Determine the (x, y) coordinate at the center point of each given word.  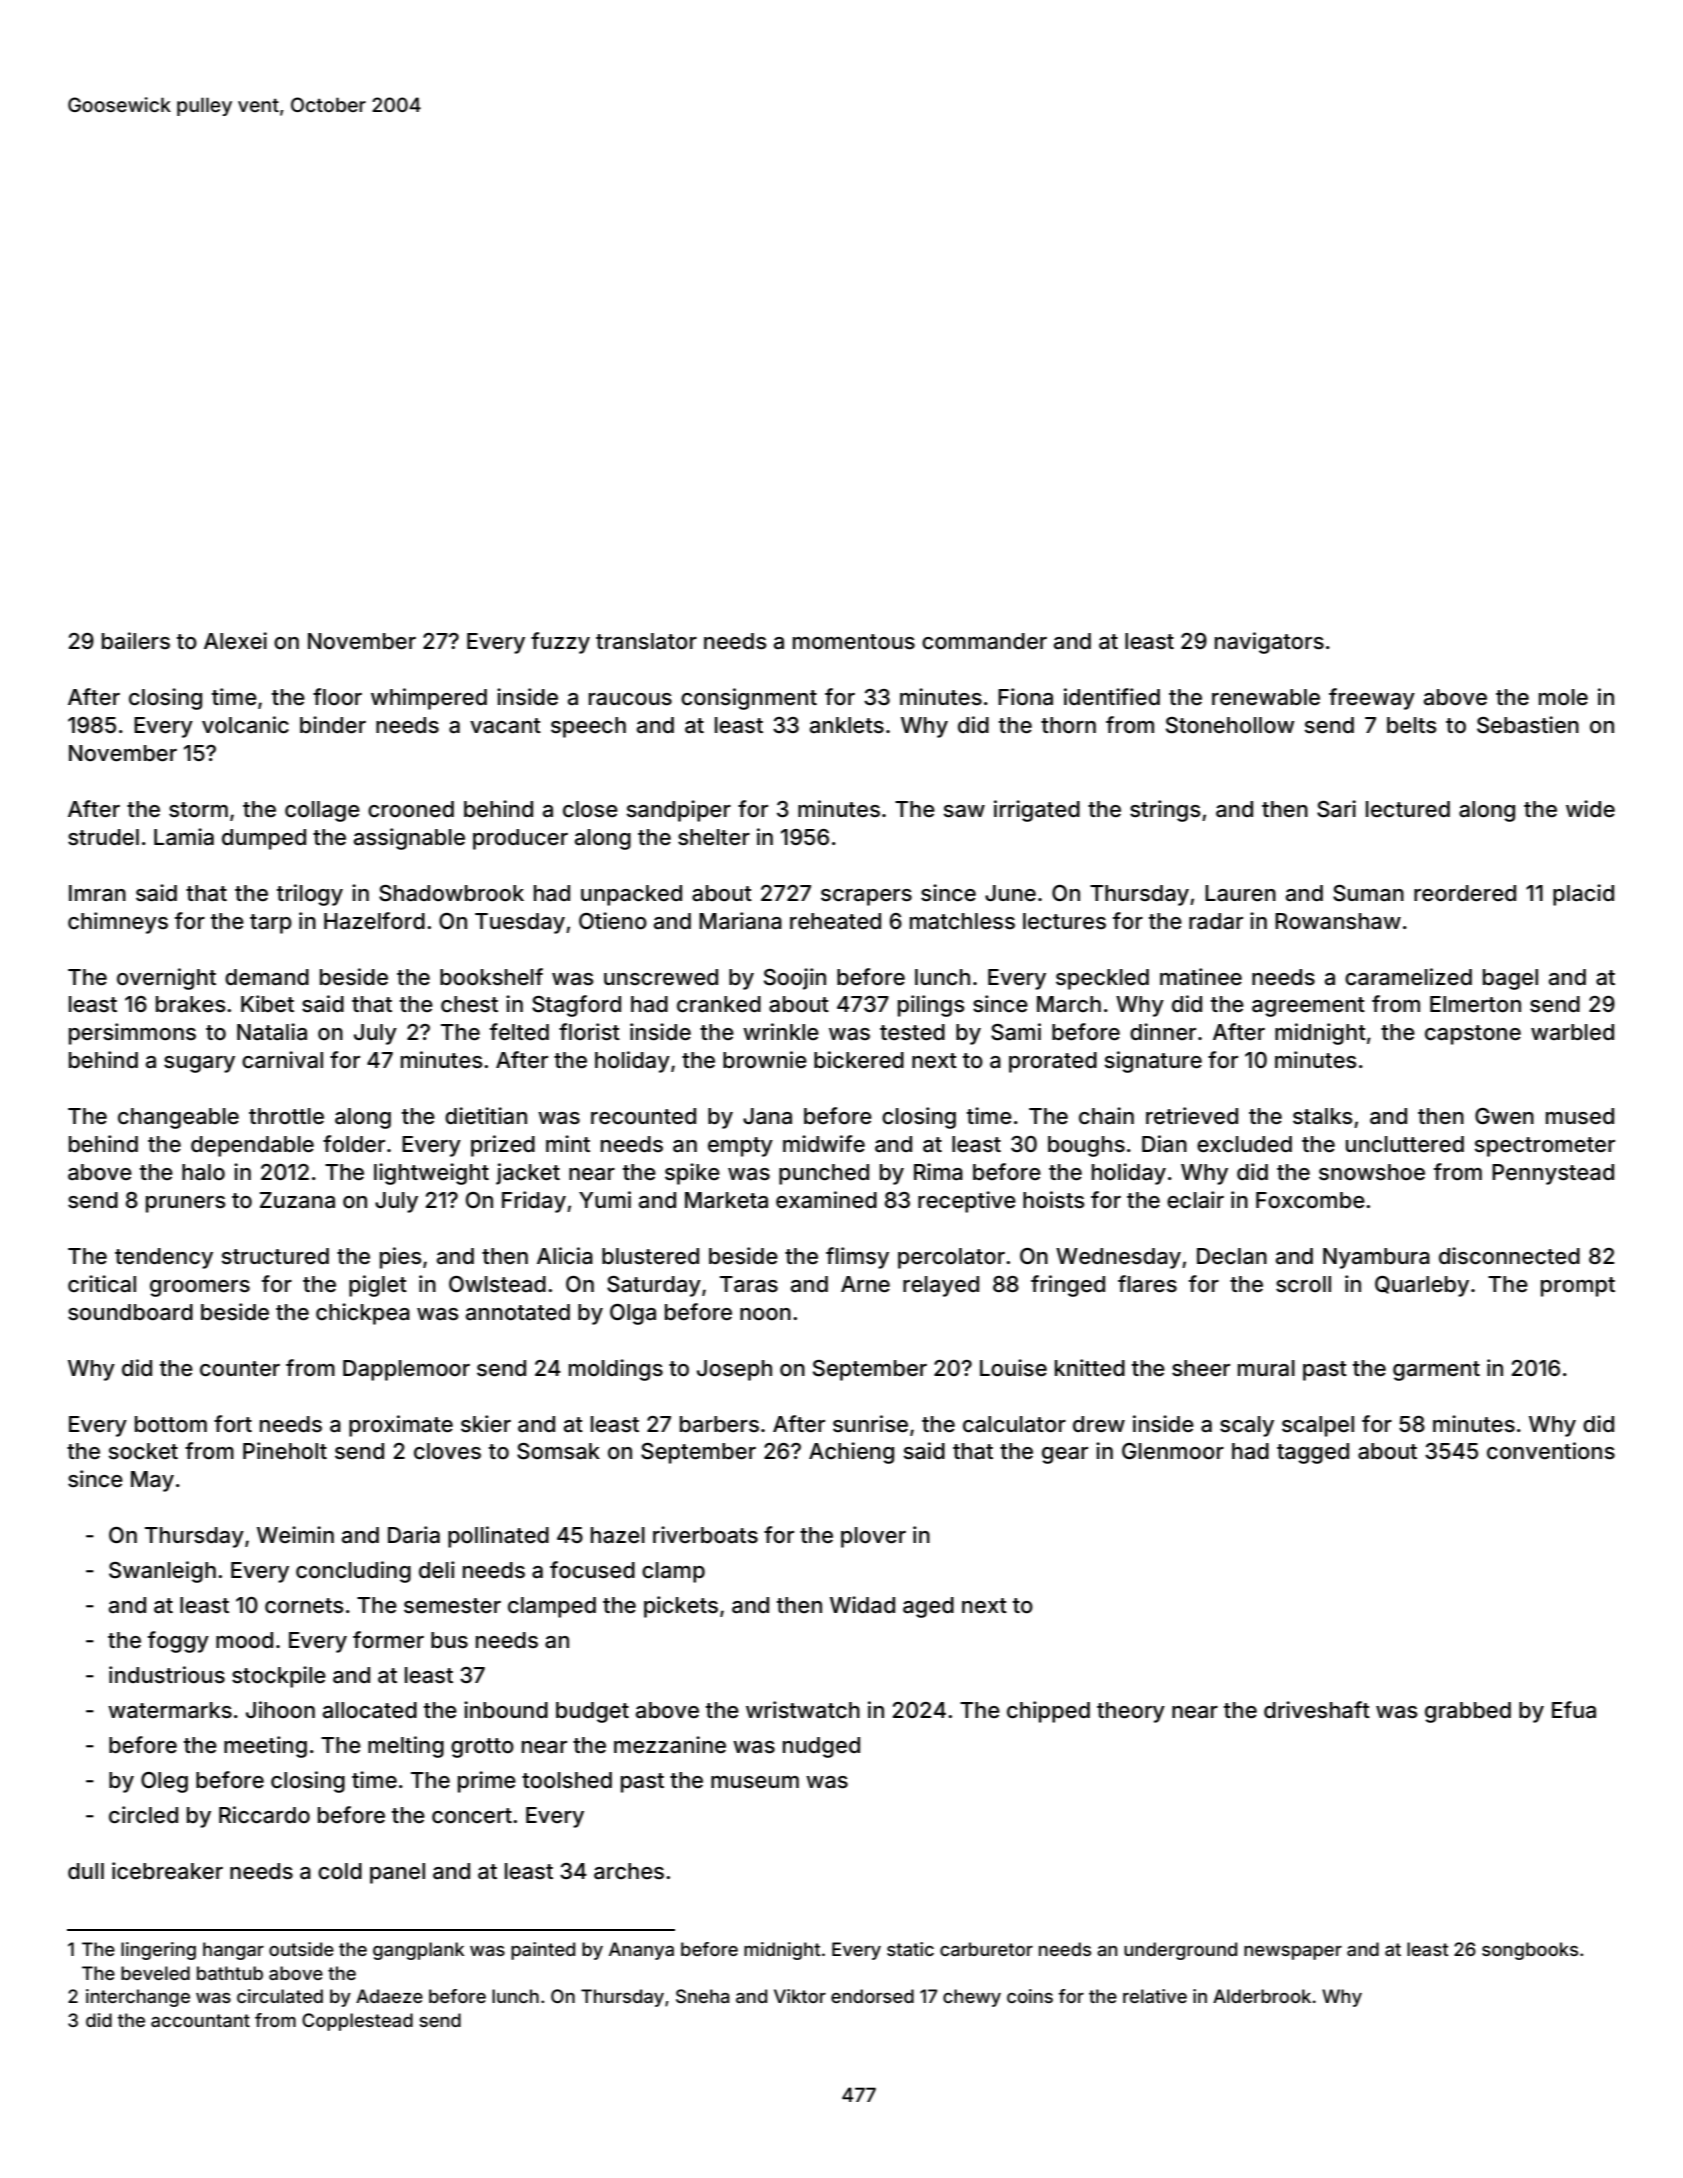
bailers (136, 641)
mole (1563, 697)
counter (240, 1369)
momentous (854, 642)
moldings (616, 1370)
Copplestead (357, 2022)
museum (755, 1782)
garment (1436, 1371)
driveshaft (1317, 1710)
